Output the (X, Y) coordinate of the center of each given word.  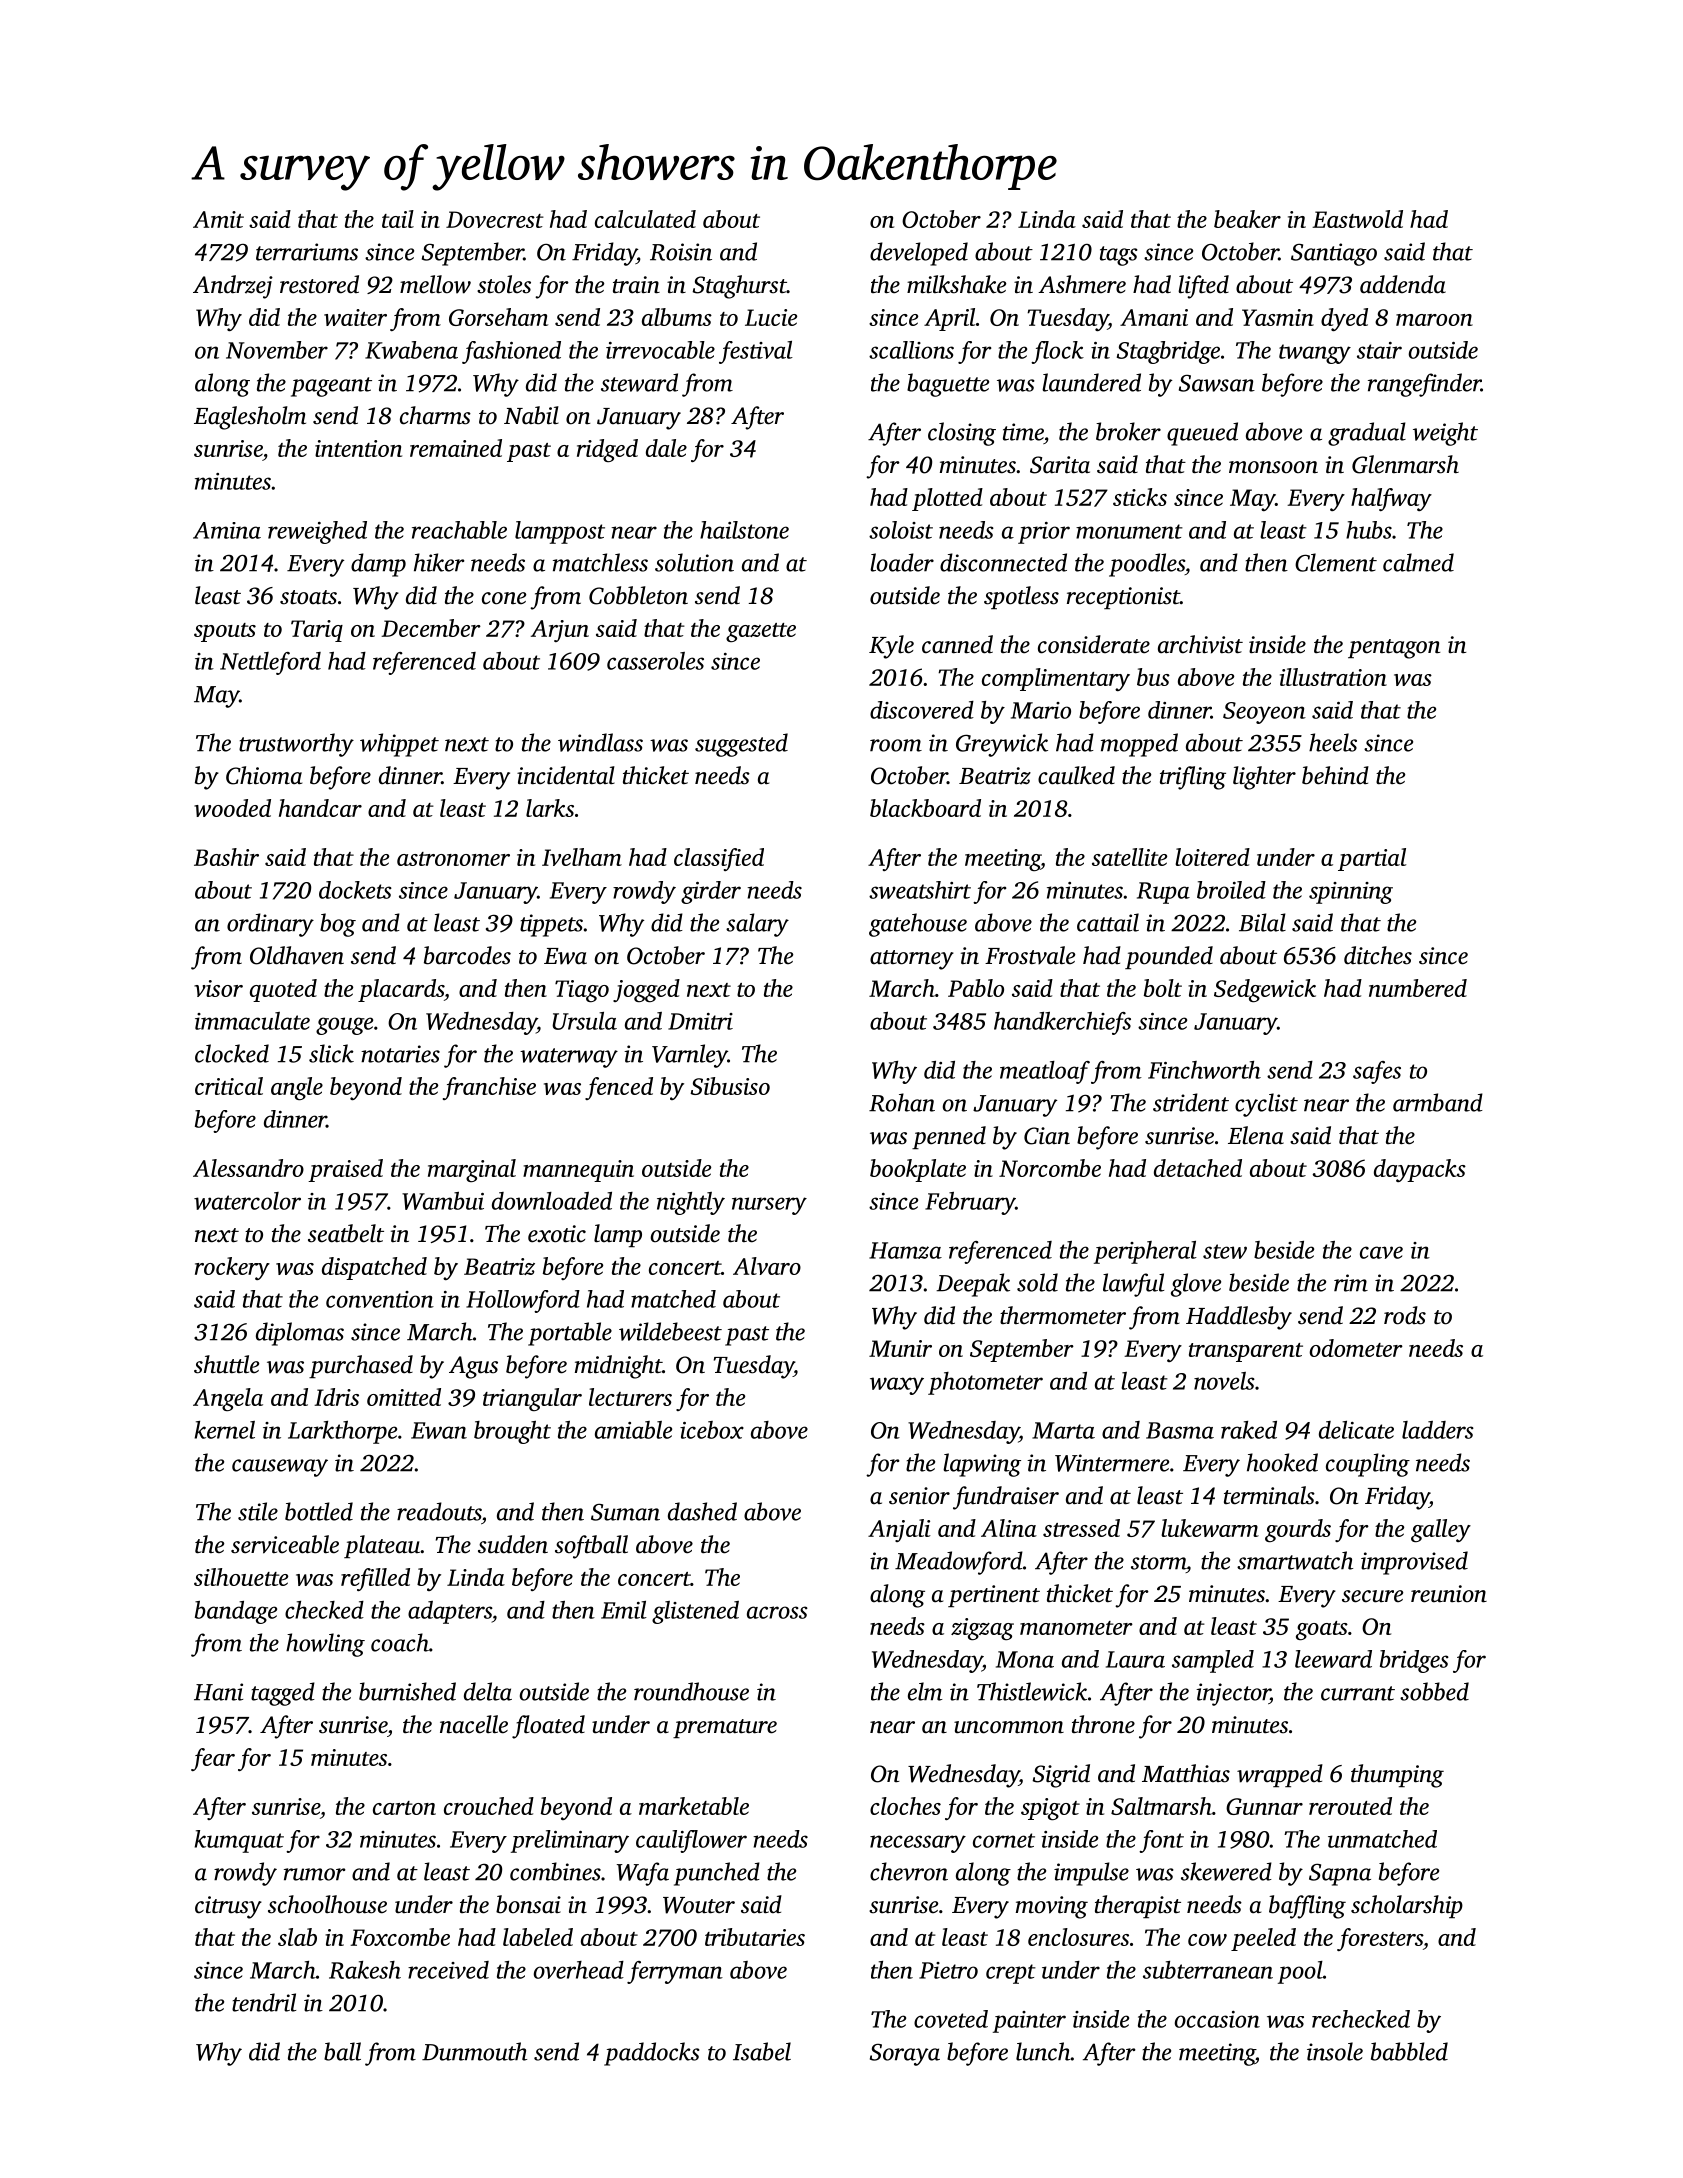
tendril (264, 2002)
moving (1052, 1907)
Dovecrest (495, 219)
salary (757, 925)
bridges (1414, 1661)
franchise (489, 1088)
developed (919, 254)
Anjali (899, 1530)
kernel (225, 1430)
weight (1445, 434)
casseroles (655, 661)
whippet (399, 745)
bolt (1163, 988)
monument (1129, 531)
